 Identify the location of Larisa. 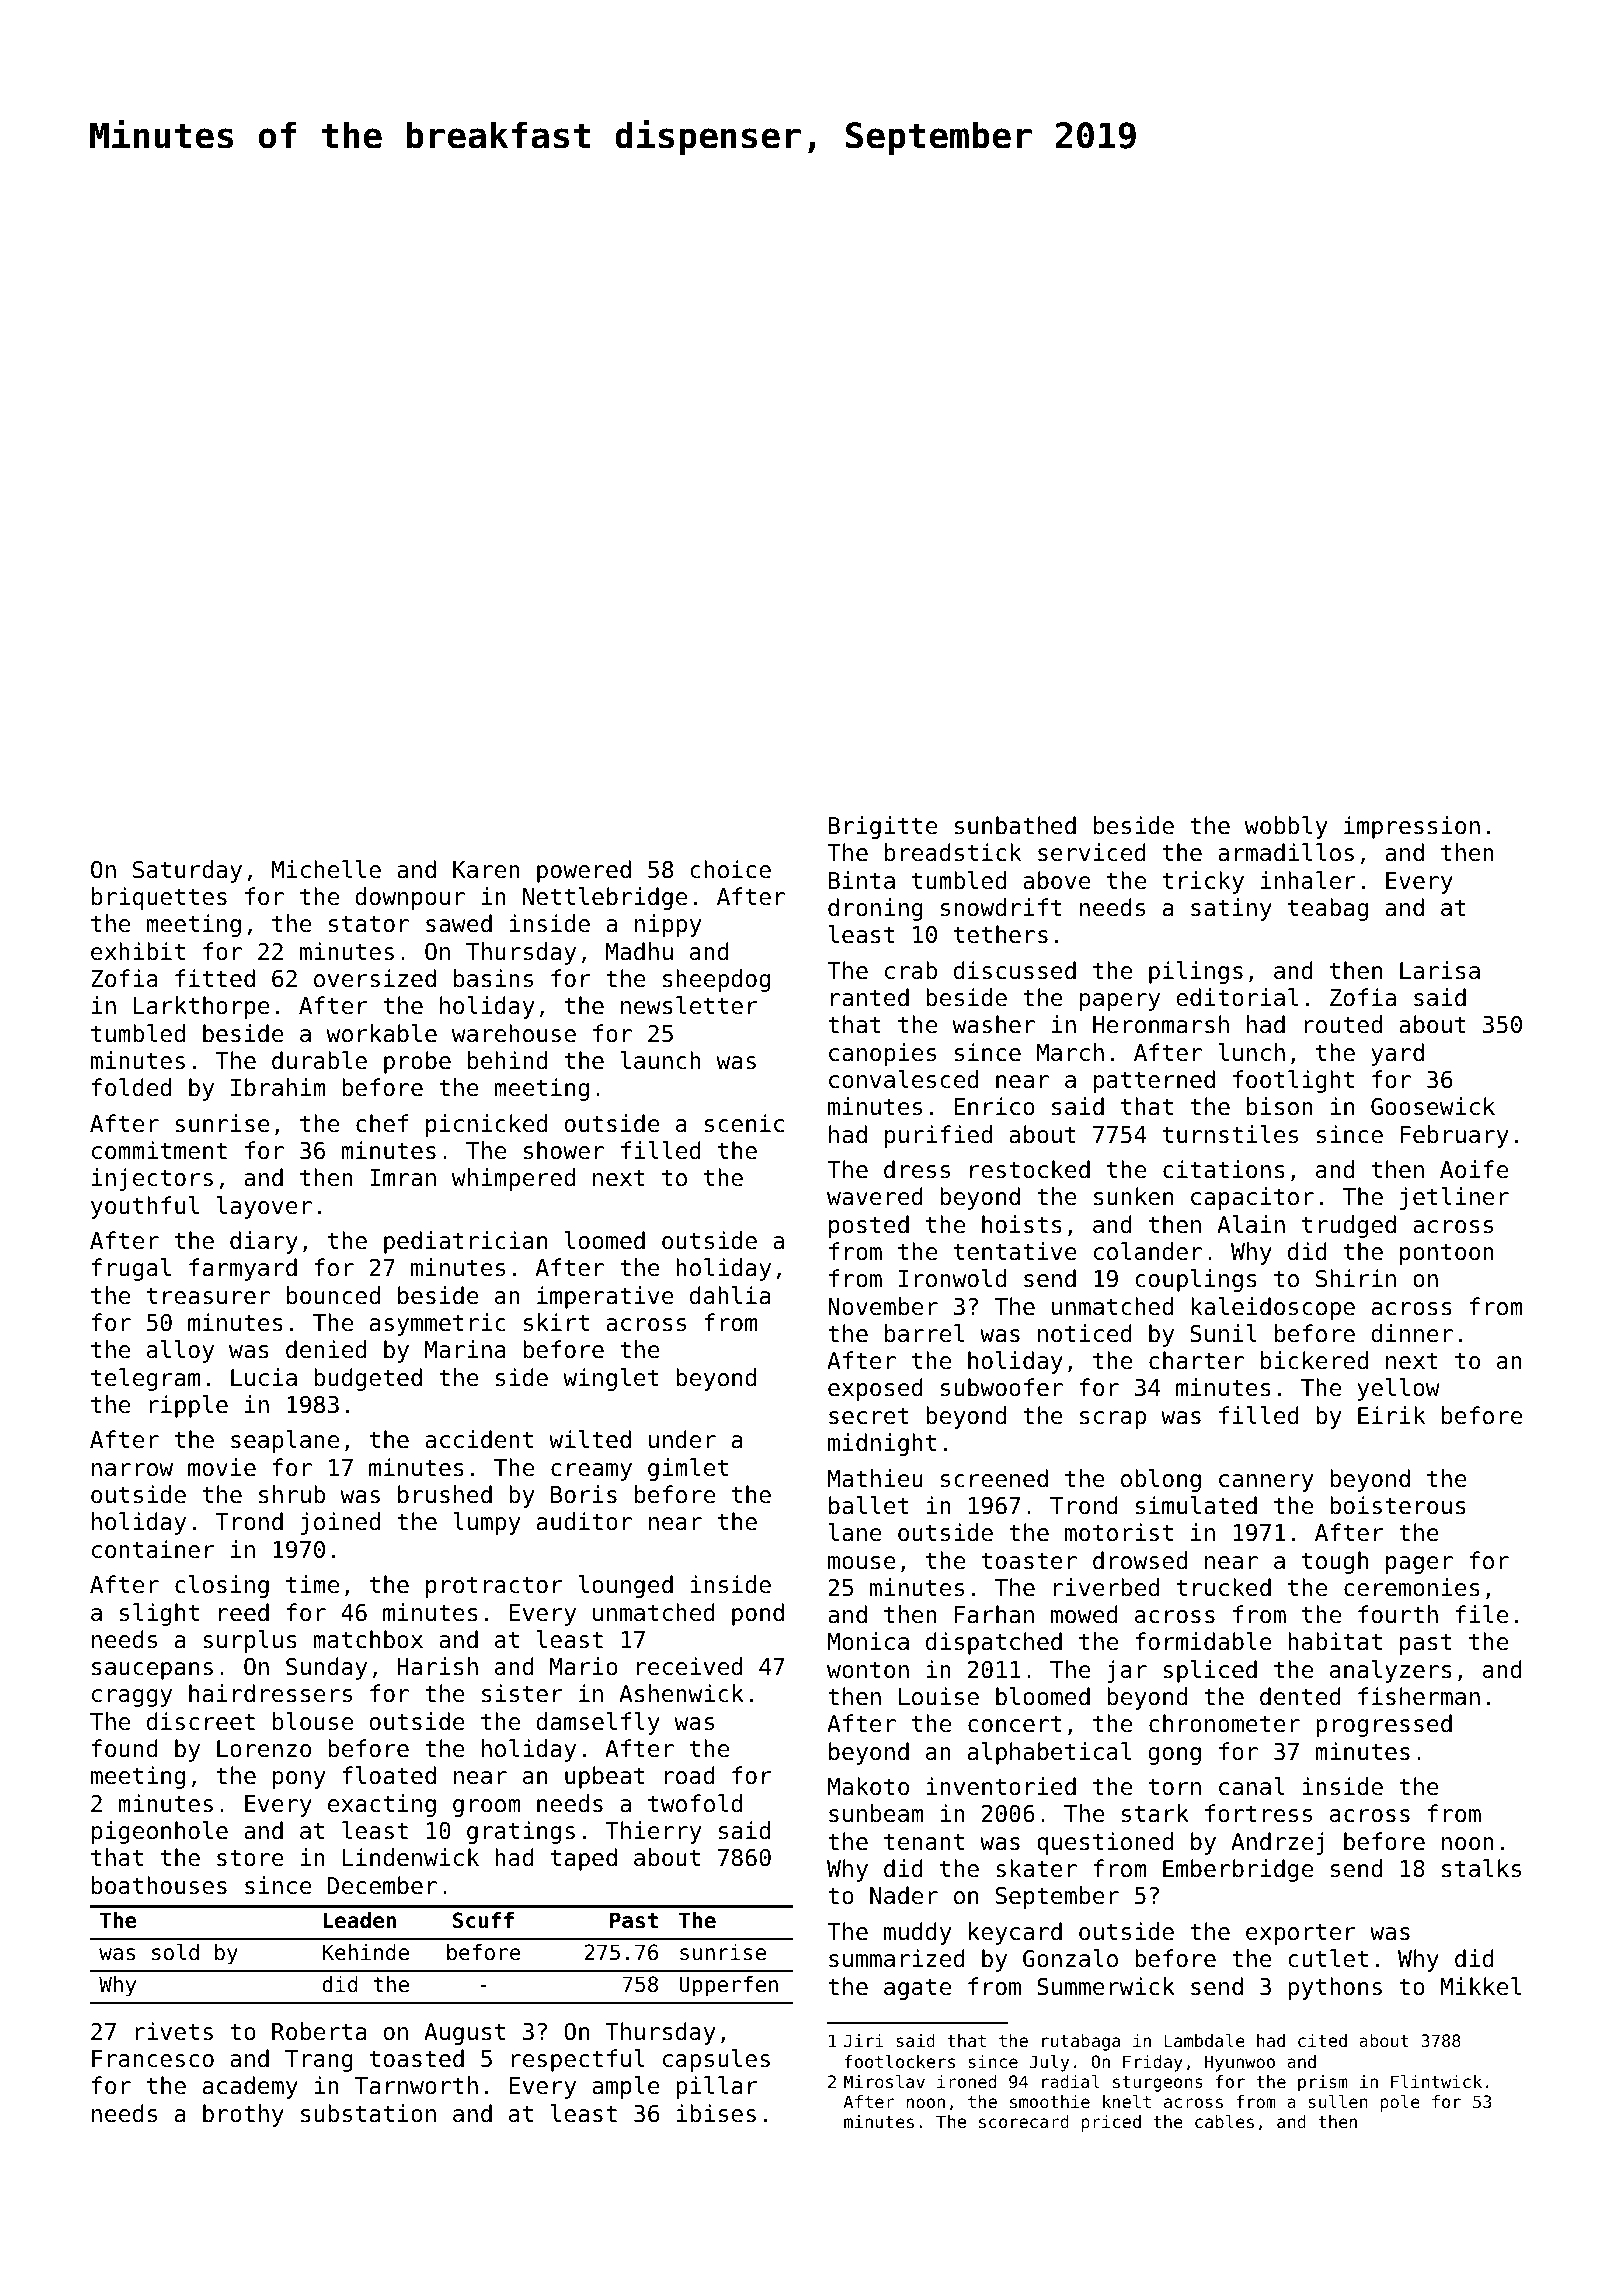
(1440, 970).
